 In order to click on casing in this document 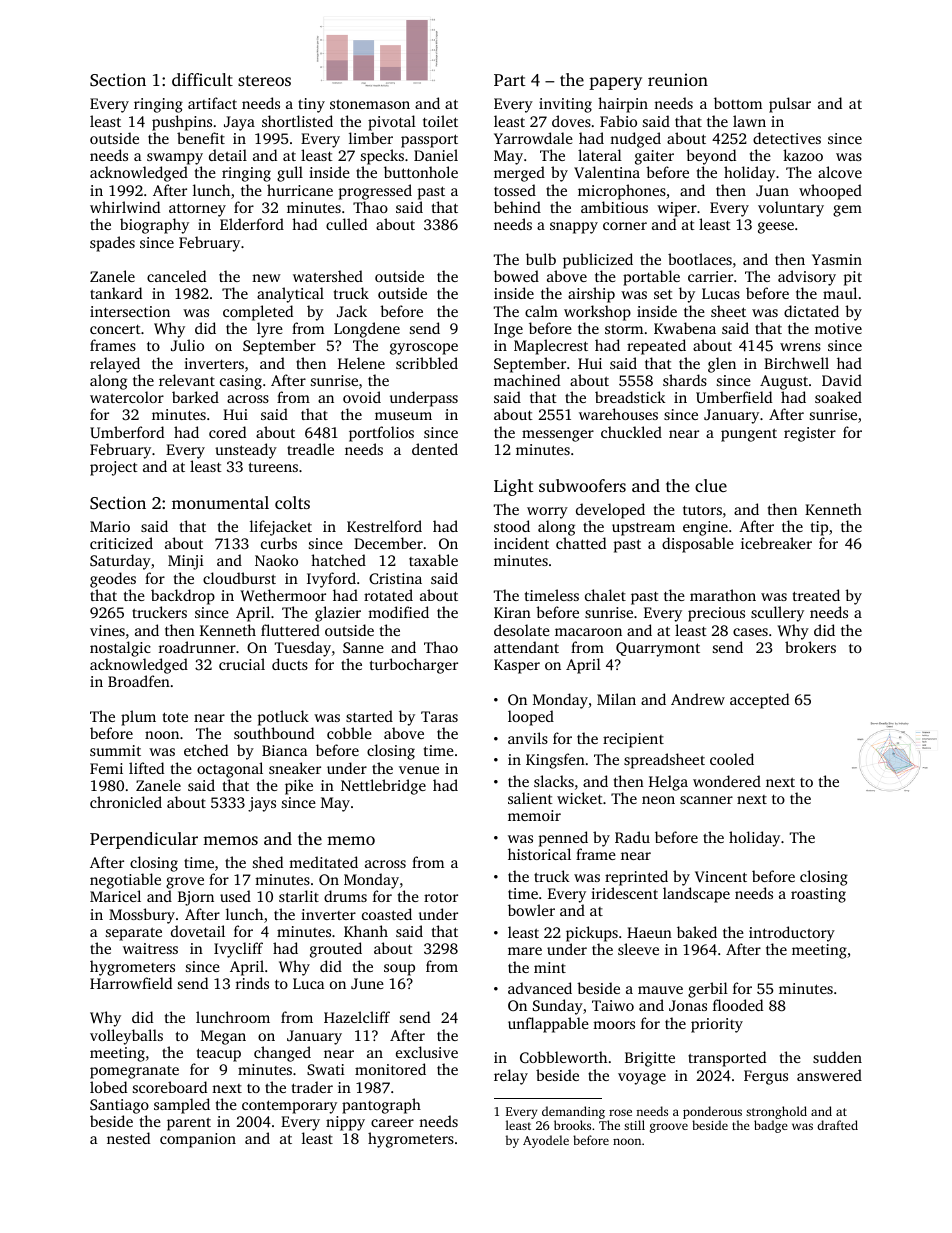, I will do `click(241, 382)`.
